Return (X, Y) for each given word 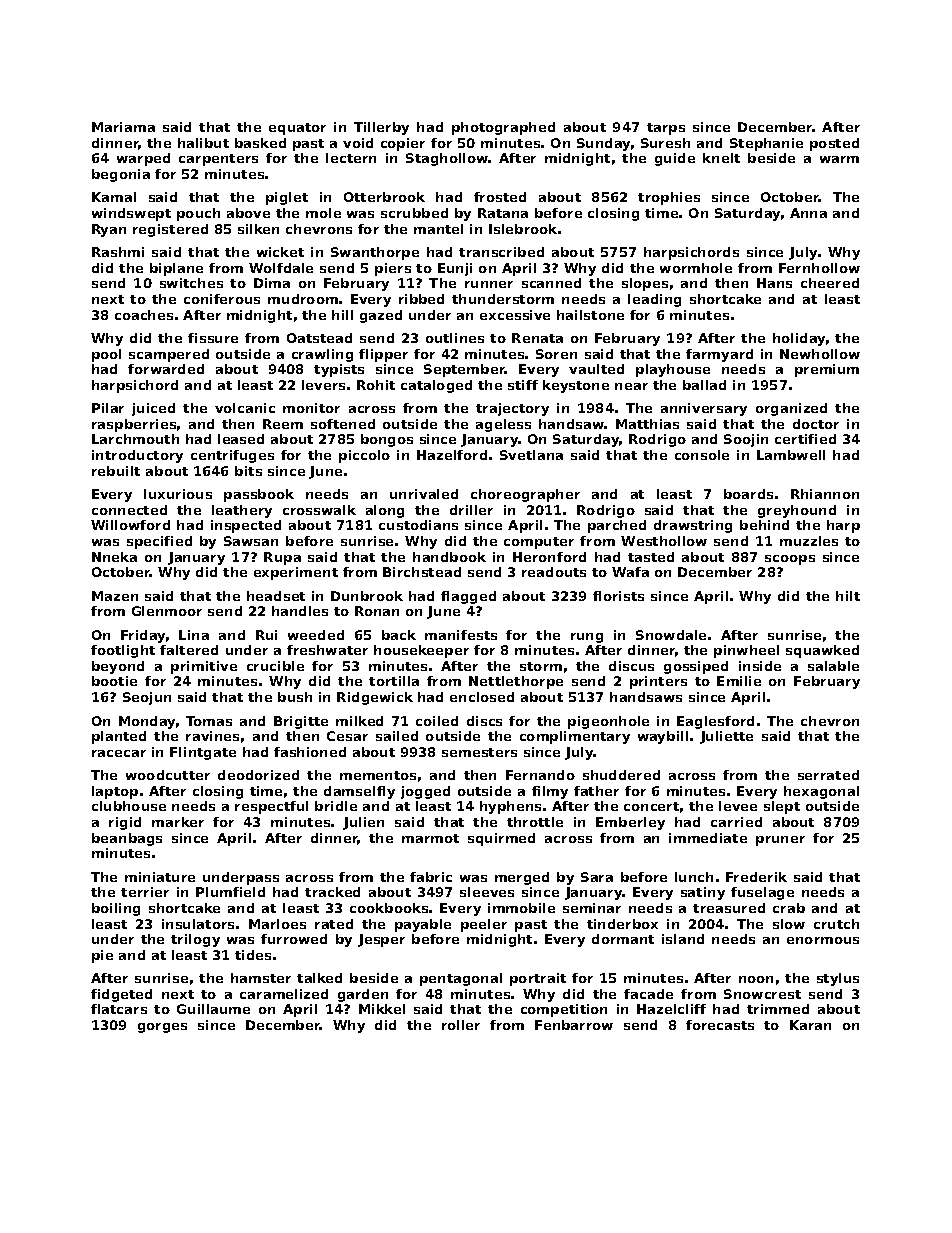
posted (834, 144)
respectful (271, 807)
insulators (198, 924)
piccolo (364, 456)
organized (791, 409)
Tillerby (381, 128)
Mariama (123, 127)
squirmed (501, 839)
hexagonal (821, 792)
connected (129, 510)
